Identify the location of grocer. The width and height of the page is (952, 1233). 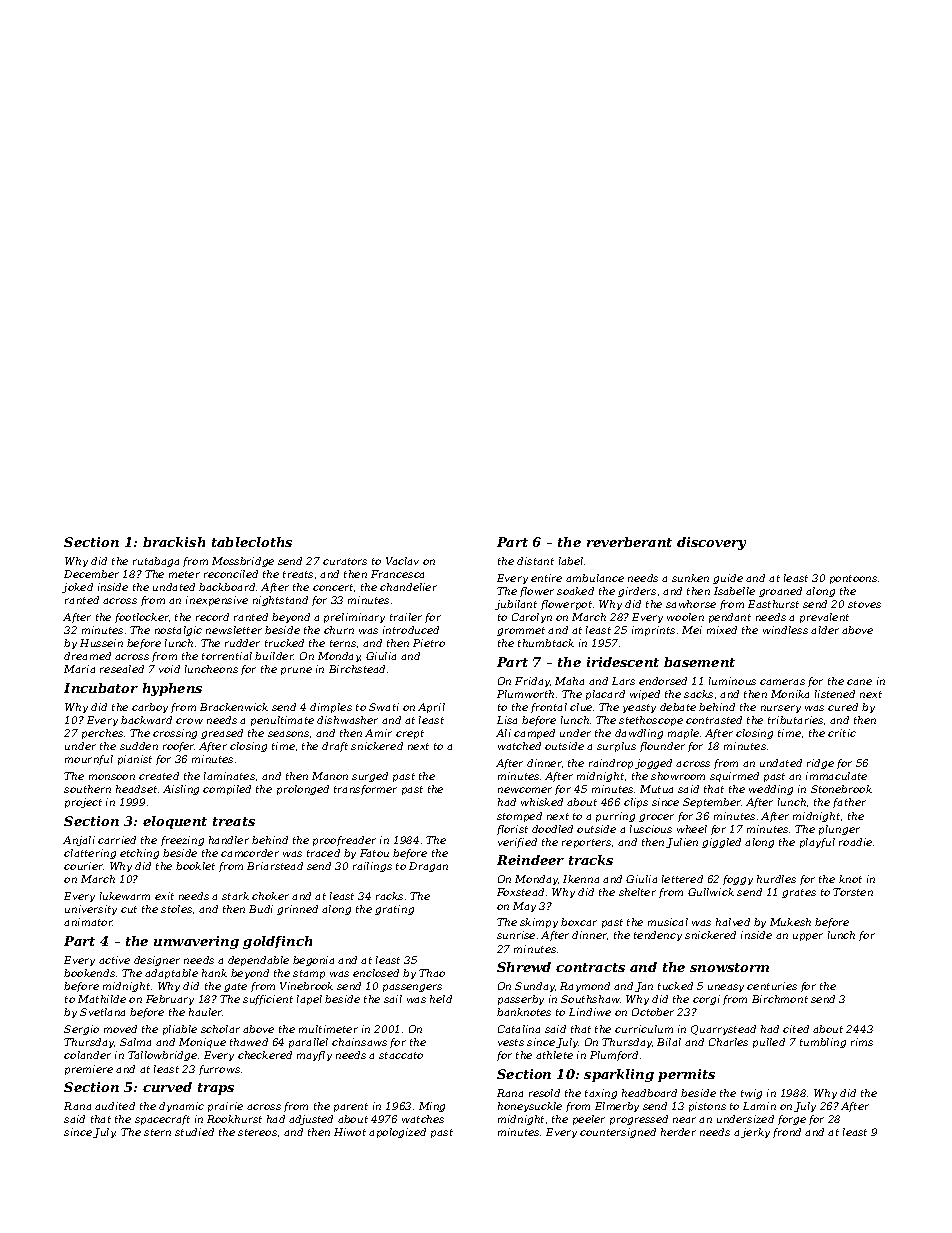
(656, 818).
